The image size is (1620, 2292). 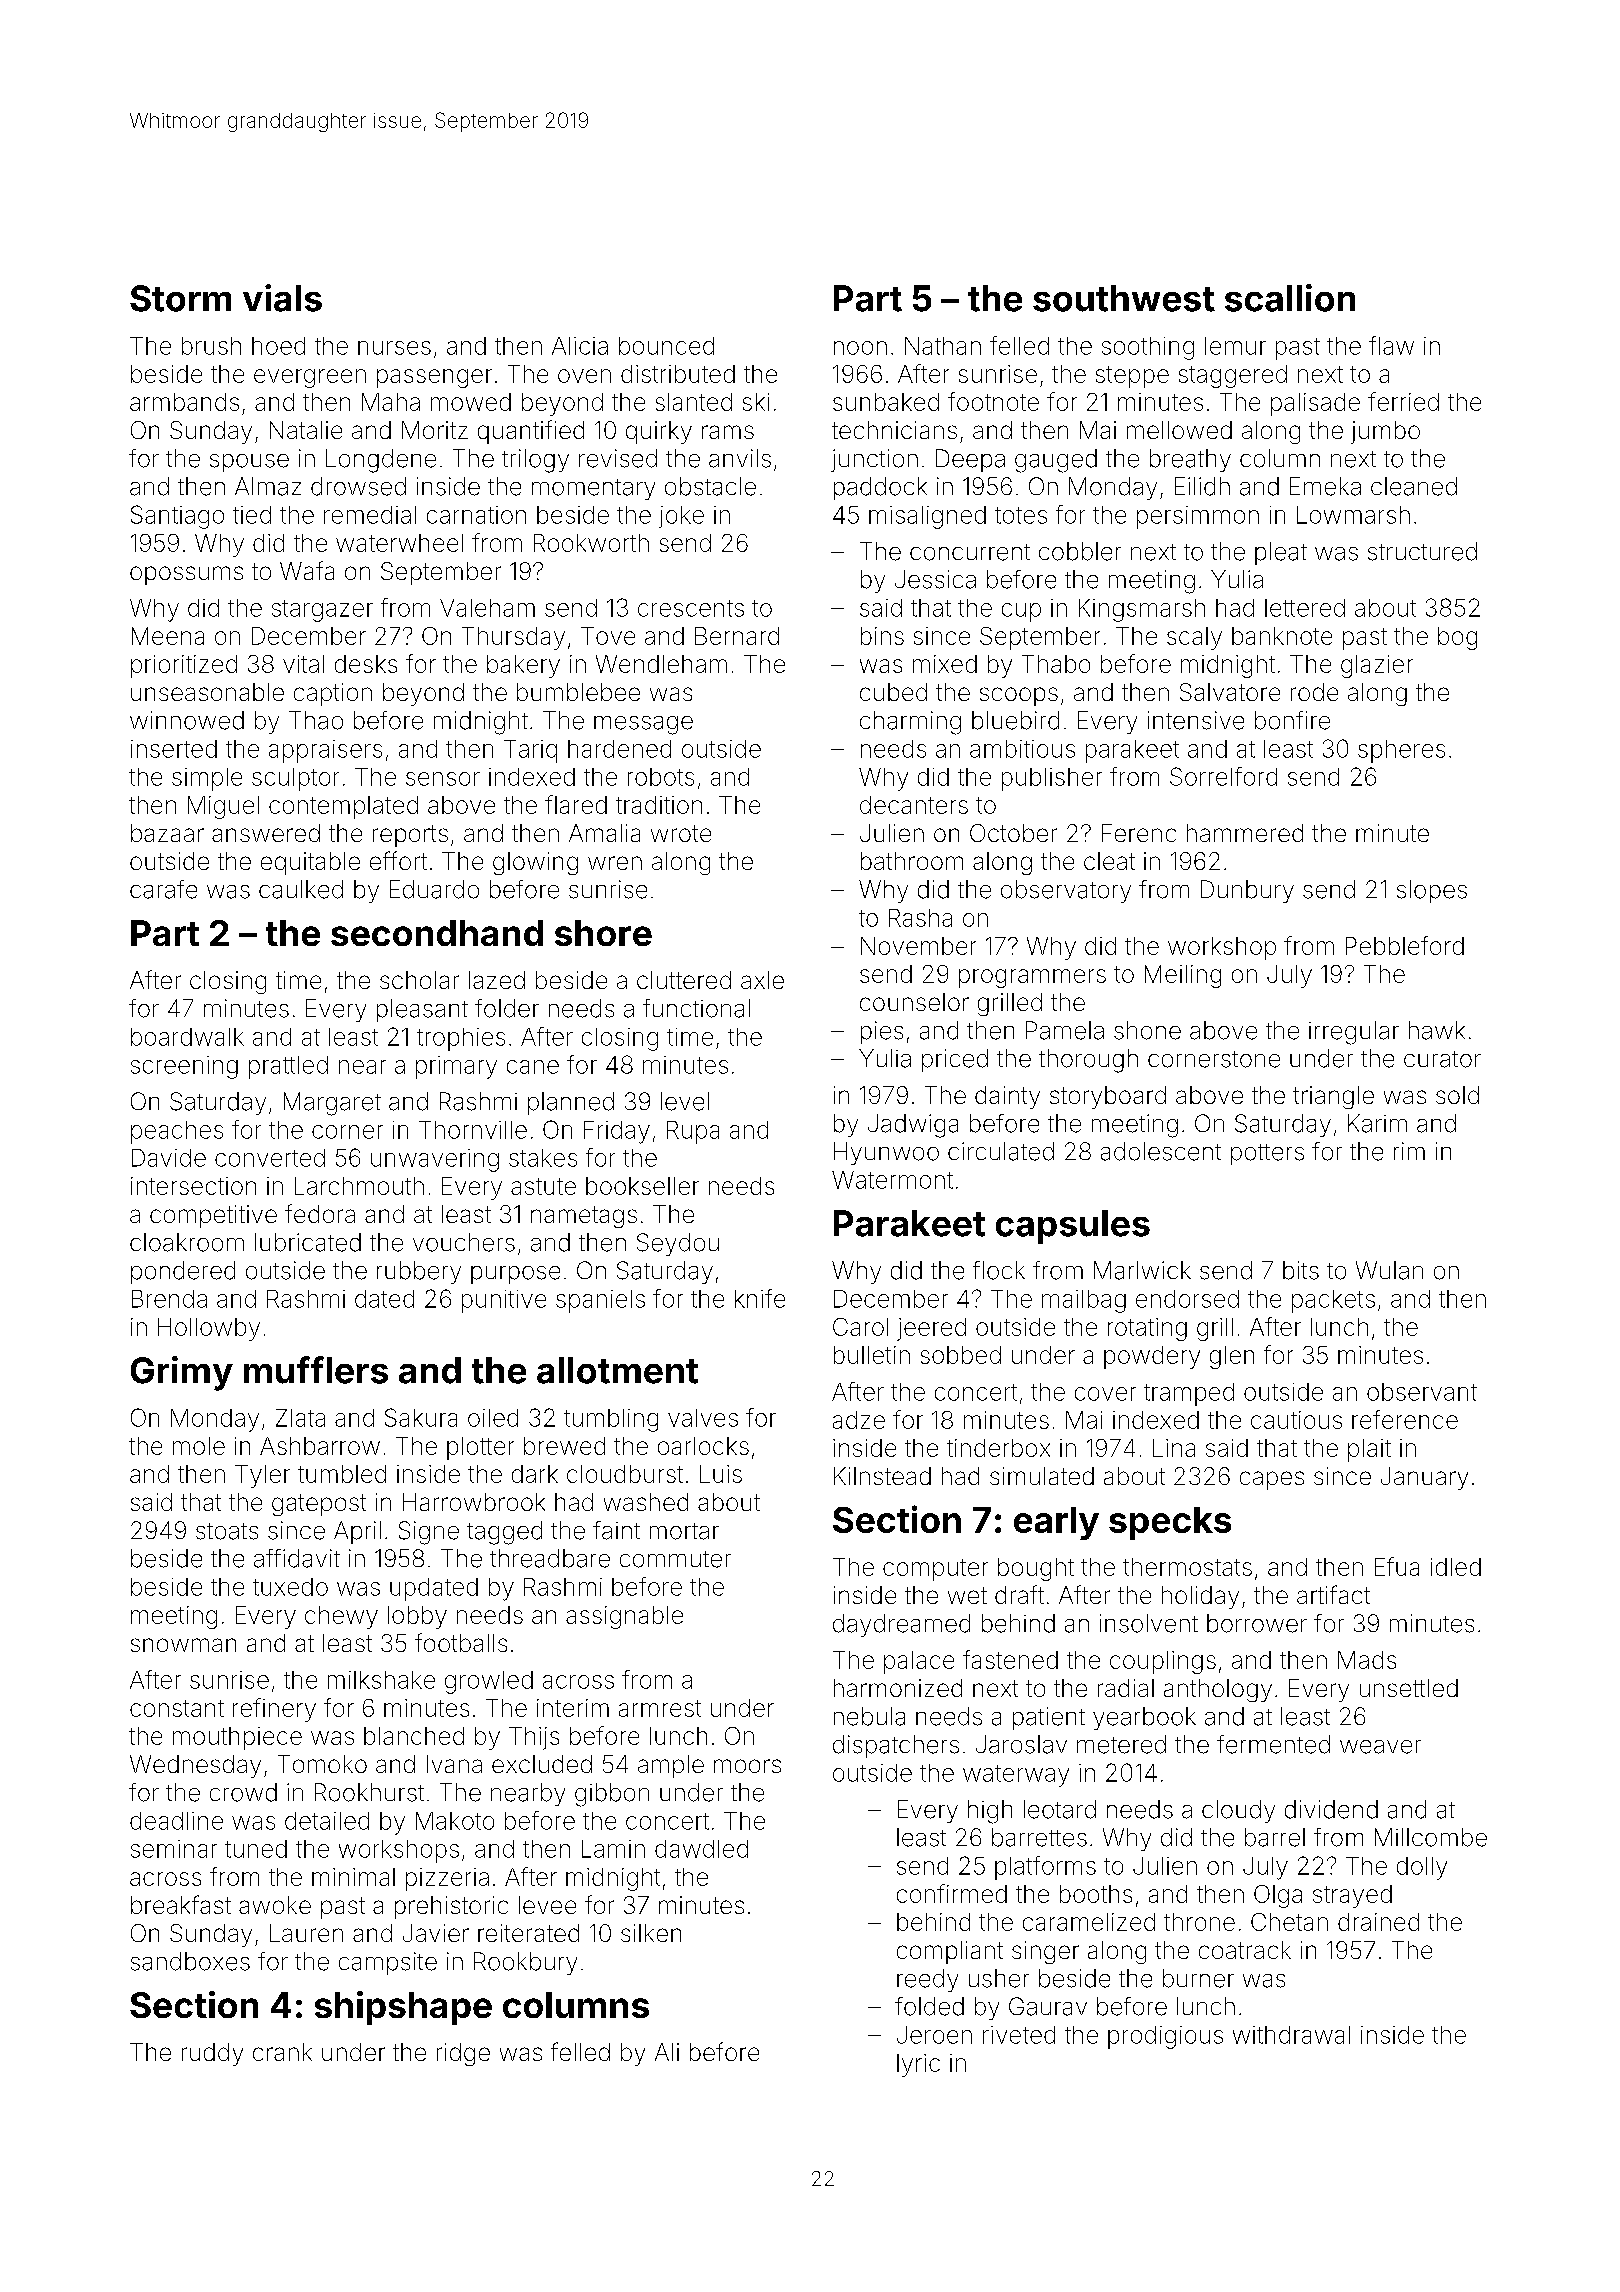 What do you see at coordinates (893, 692) in the image?
I see `cubed` at bounding box center [893, 692].
